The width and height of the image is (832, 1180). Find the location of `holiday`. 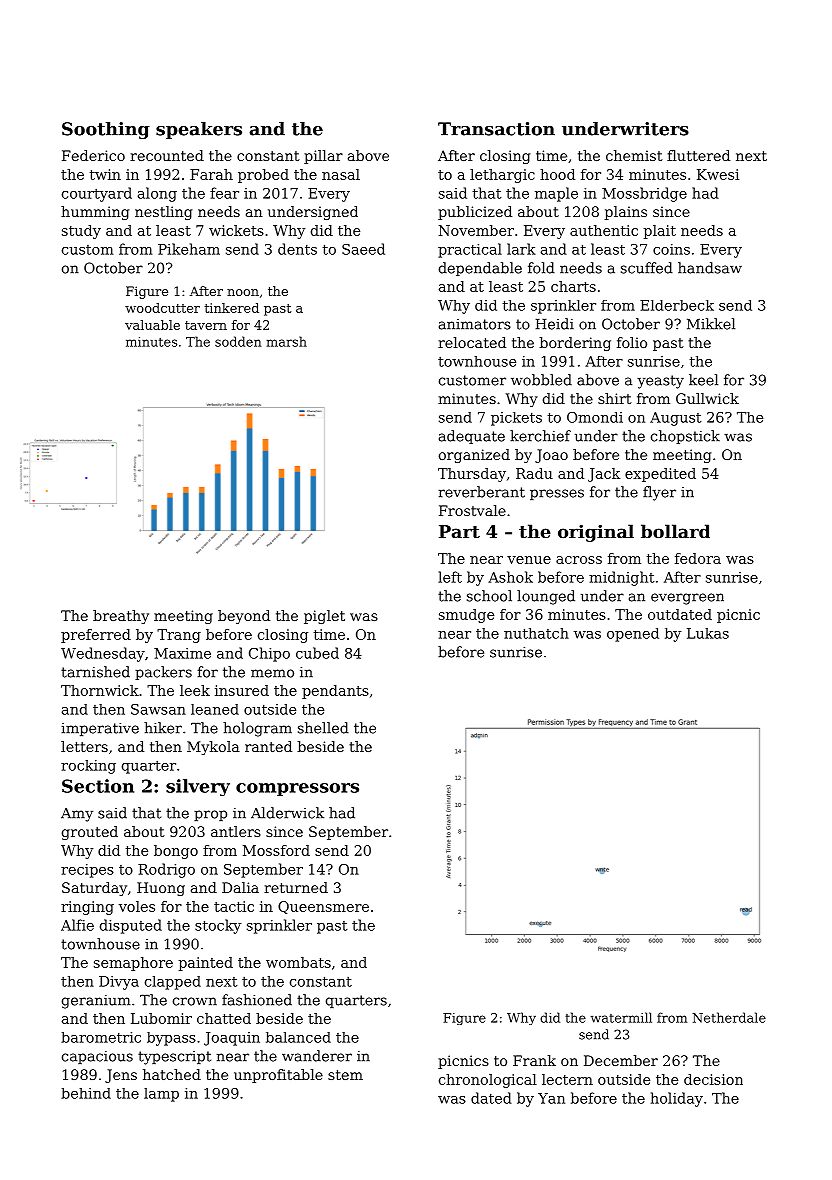

holiday is located at coordinates (677, 1099).
